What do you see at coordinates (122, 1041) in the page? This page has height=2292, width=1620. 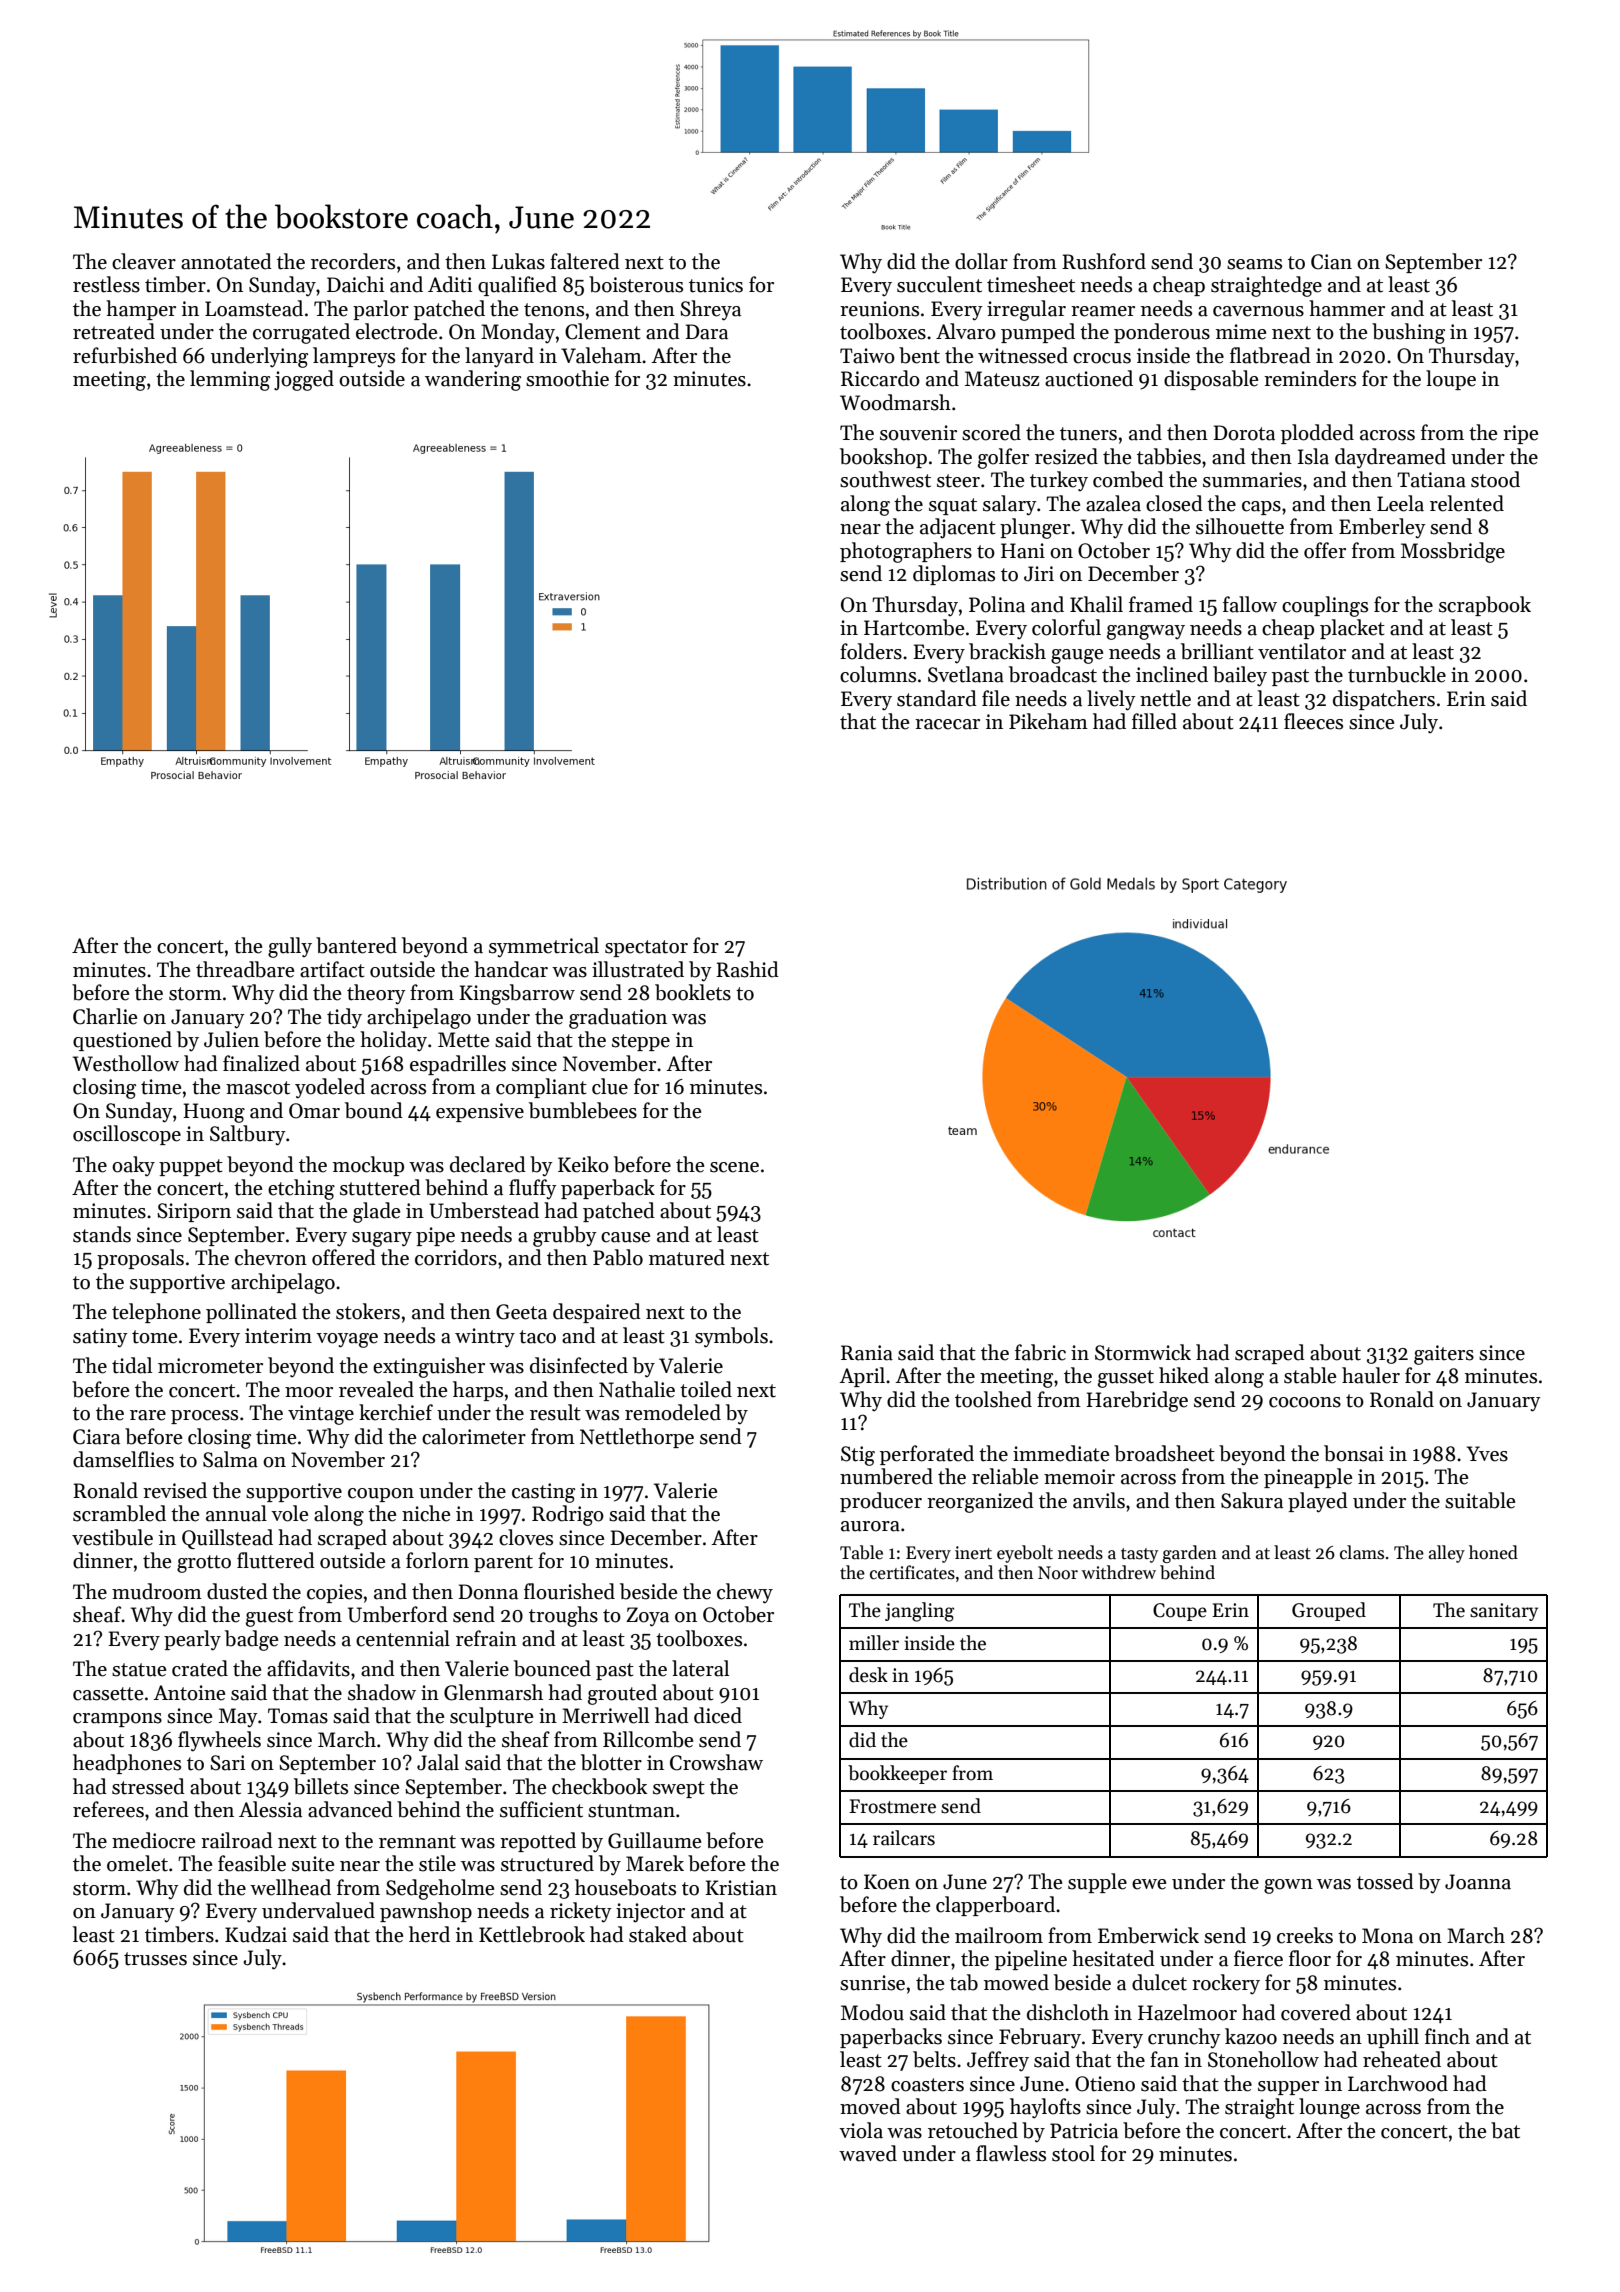 I see `questioned` at bounding box center [122, 1041].
